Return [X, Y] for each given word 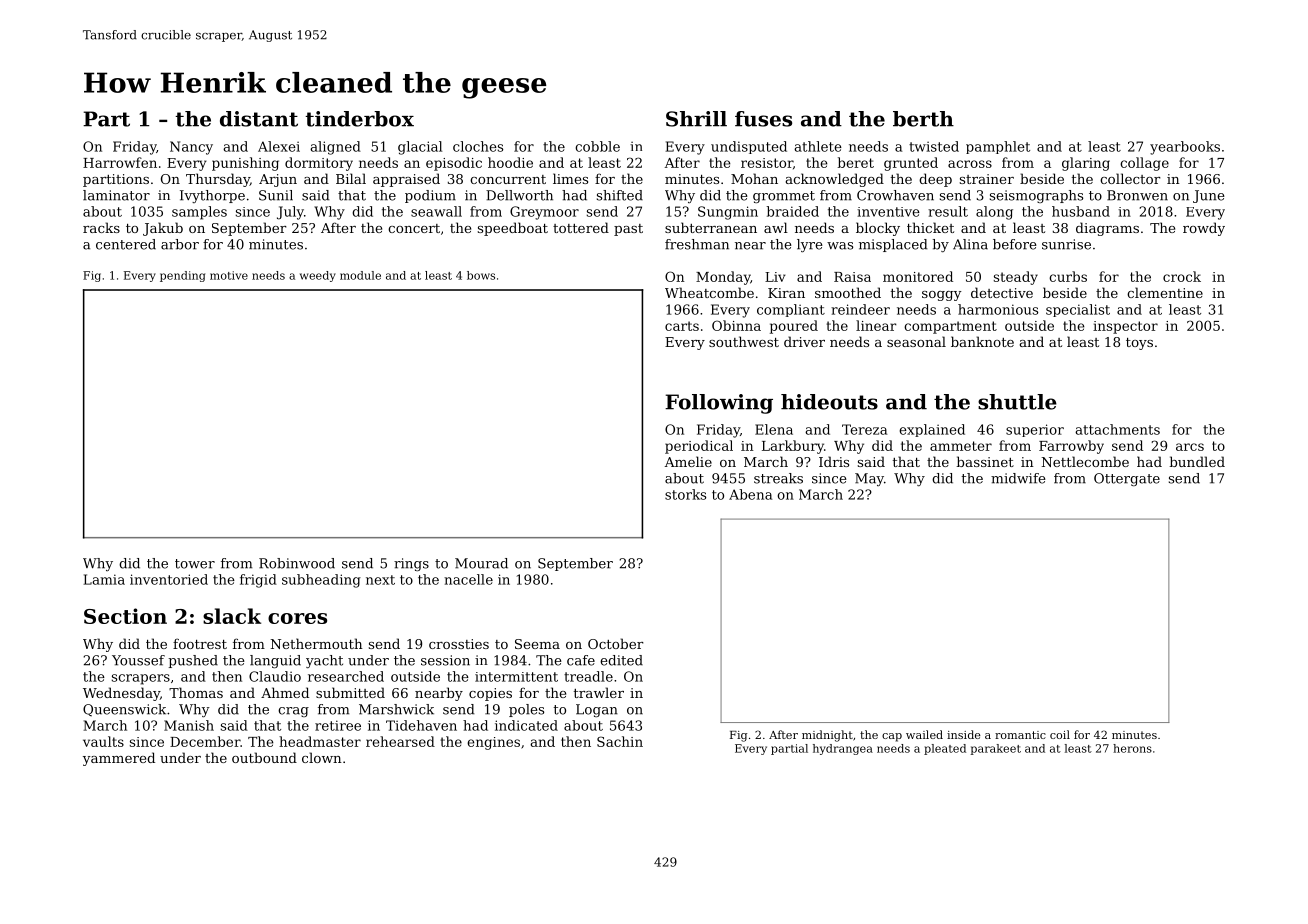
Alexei [279, 146]
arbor [180, 244]
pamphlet [998, 147]
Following [719, 404]
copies [490, 694]
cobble [597, 146]
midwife [1018, 478]
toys [1139, 344]
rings [411, 564]
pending [182, 276]
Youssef [138, 660]
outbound [264, 757]
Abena [750, 494]
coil [1060, 734]
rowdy [1204, 229]
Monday [723, 278]
